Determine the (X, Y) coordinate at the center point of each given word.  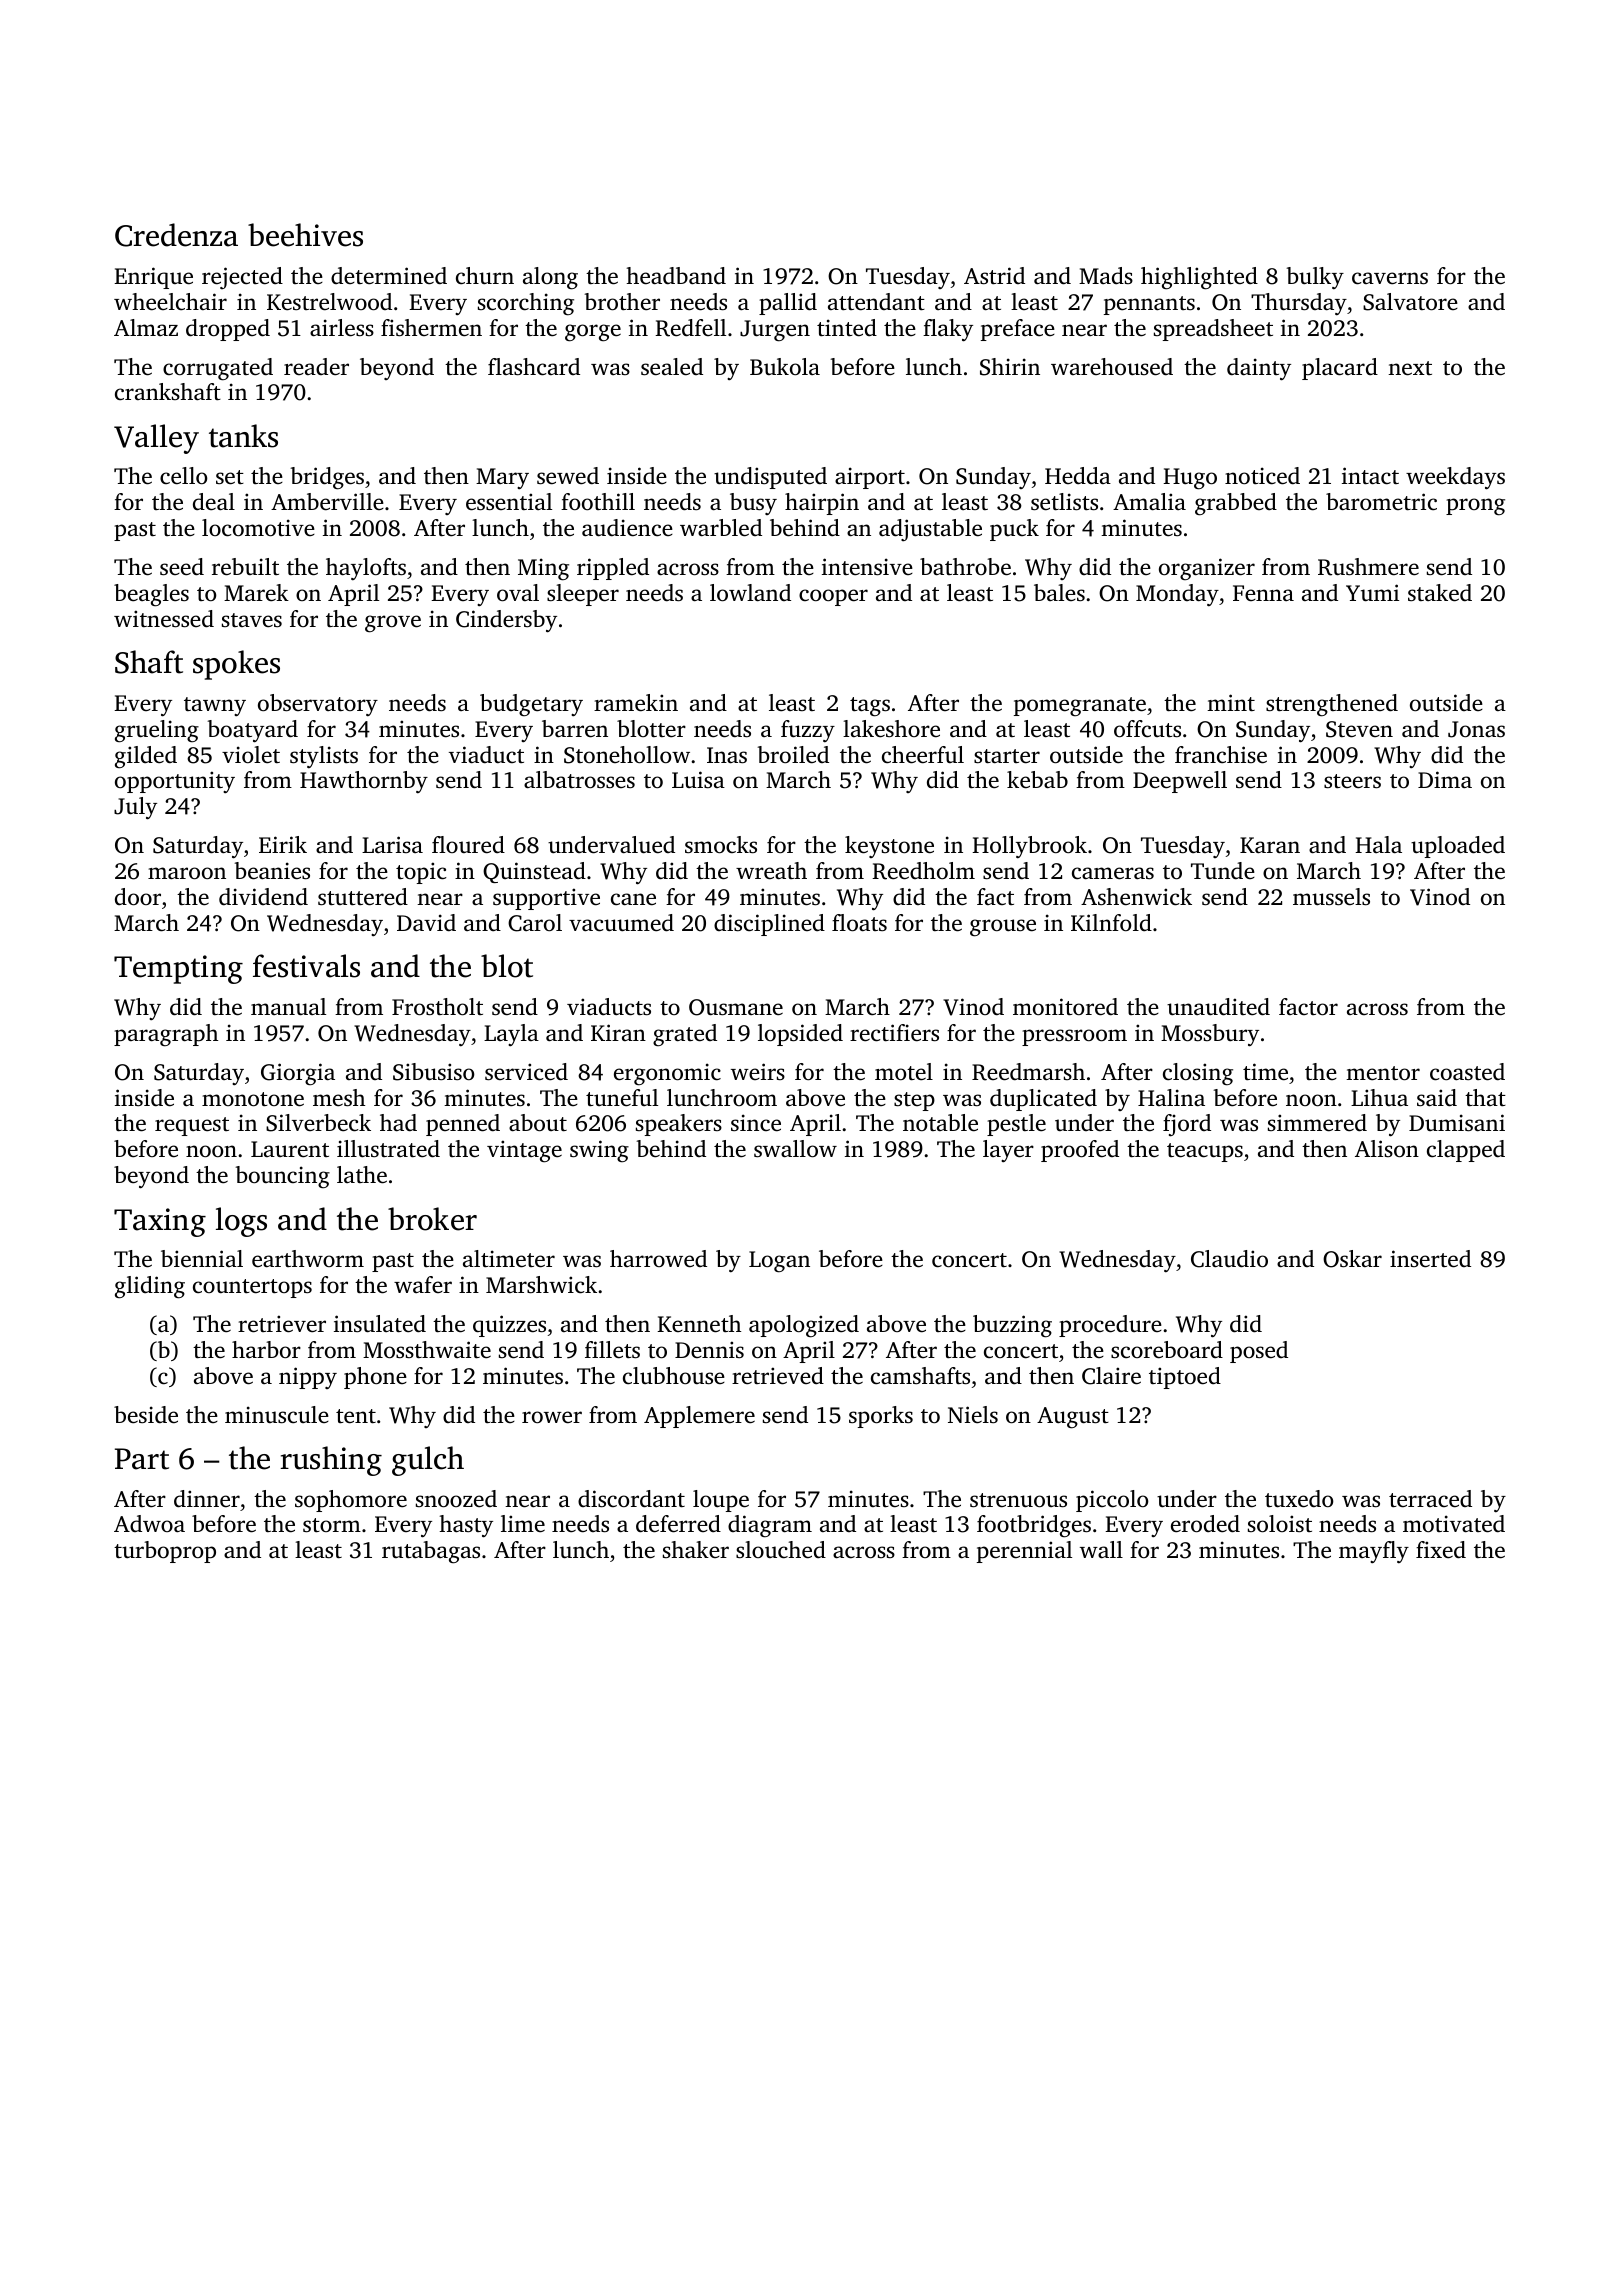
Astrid (994, 275)
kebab (1037, 780)
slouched (781, 1550)
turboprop (165, 1552)
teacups (1205, 1152)
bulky (1315, 278)
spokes (236, 665)
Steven (1359, 729)
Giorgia (298, 1074)
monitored (1065, 1007)
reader (316, 367)
